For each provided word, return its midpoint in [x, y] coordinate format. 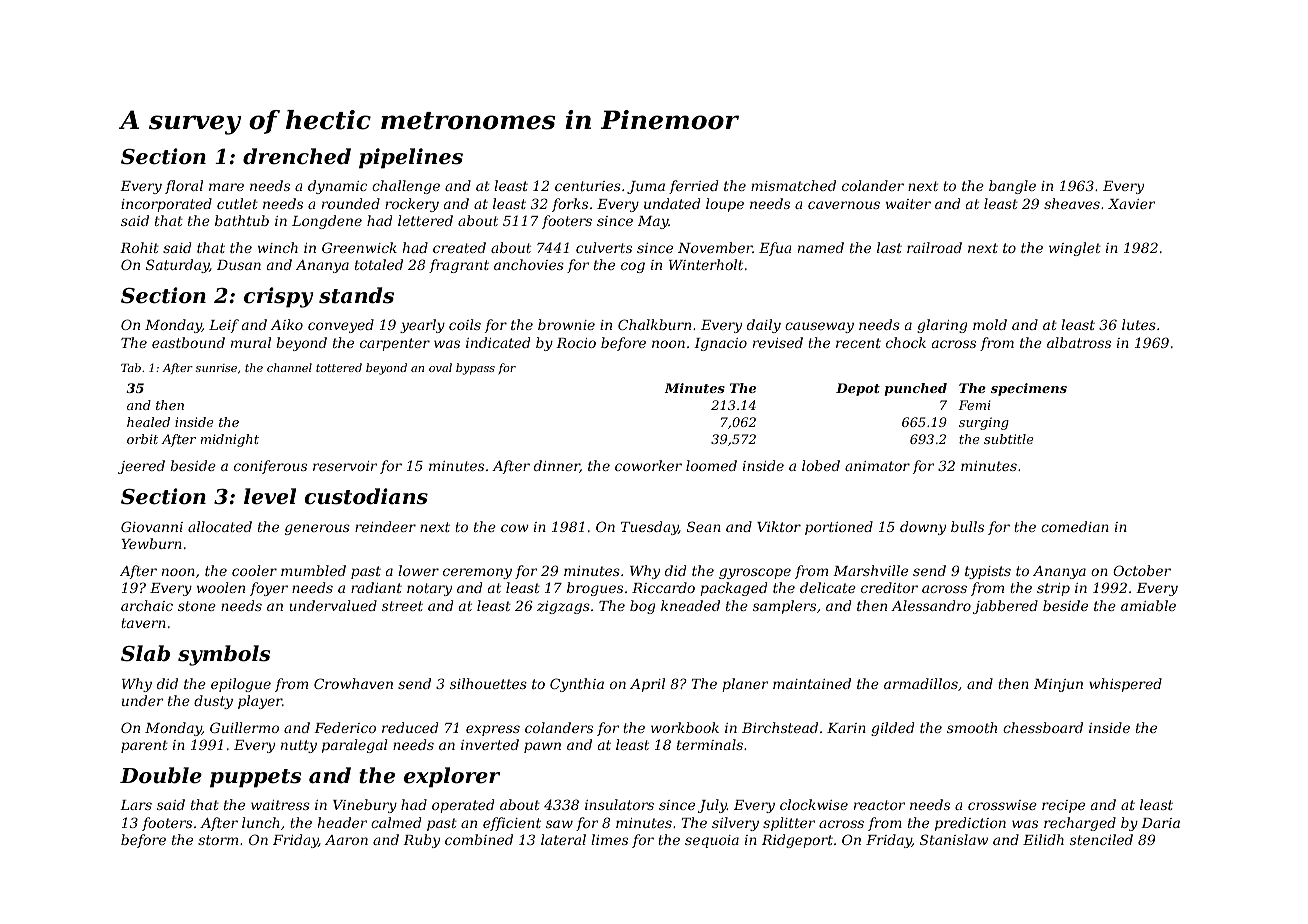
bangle [1012, 187]
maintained [812, 683]
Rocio [576, 343]
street [402, 606]
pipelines [411, 158]
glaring [942, 326]
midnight [230, 440]
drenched [297, 156]
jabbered [1005, 607]
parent [144, 746]
